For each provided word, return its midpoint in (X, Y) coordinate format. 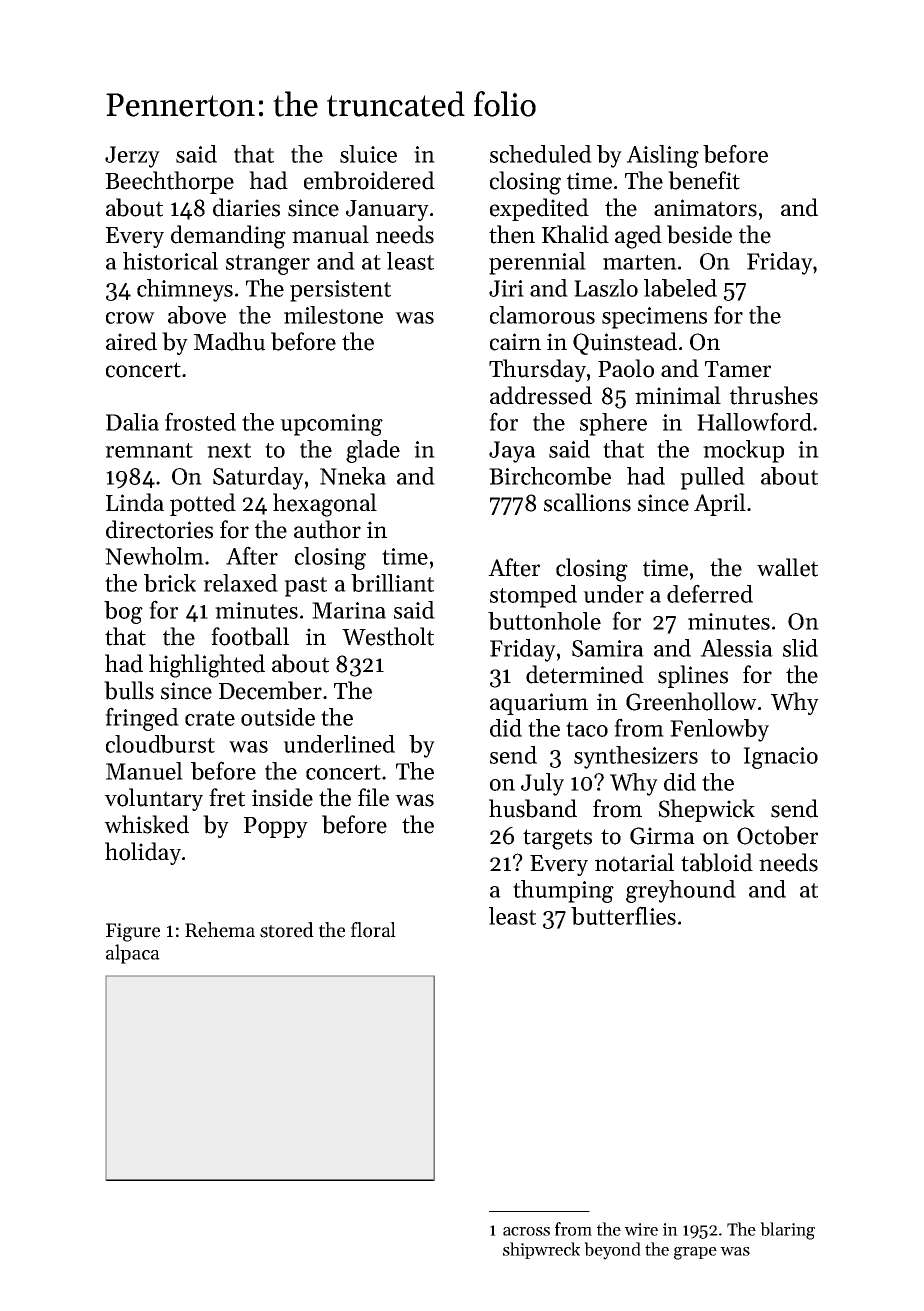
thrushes (774, 395)
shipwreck (541, 1250)
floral (373, 930)
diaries (246, 207)
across (526, 1231)
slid (800, 648)
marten (640, 262)
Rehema (220, 930)
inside (282, 797)
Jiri (506, 288)
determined (585, 674)
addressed (541, 395)
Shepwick (706, 810)
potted (203, 504)
